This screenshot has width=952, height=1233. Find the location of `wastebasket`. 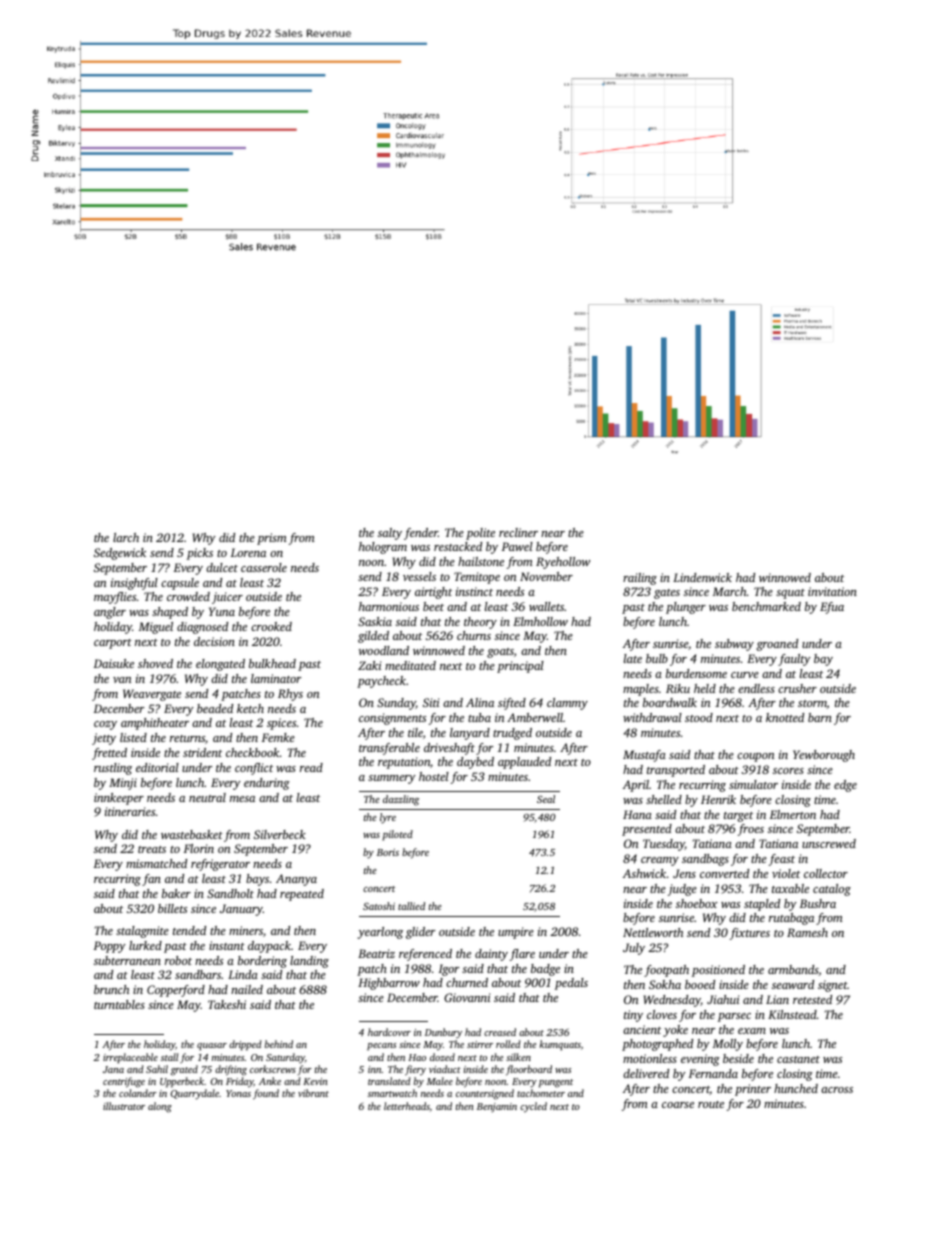

wastebasket is located at coordinates (192, 834).
